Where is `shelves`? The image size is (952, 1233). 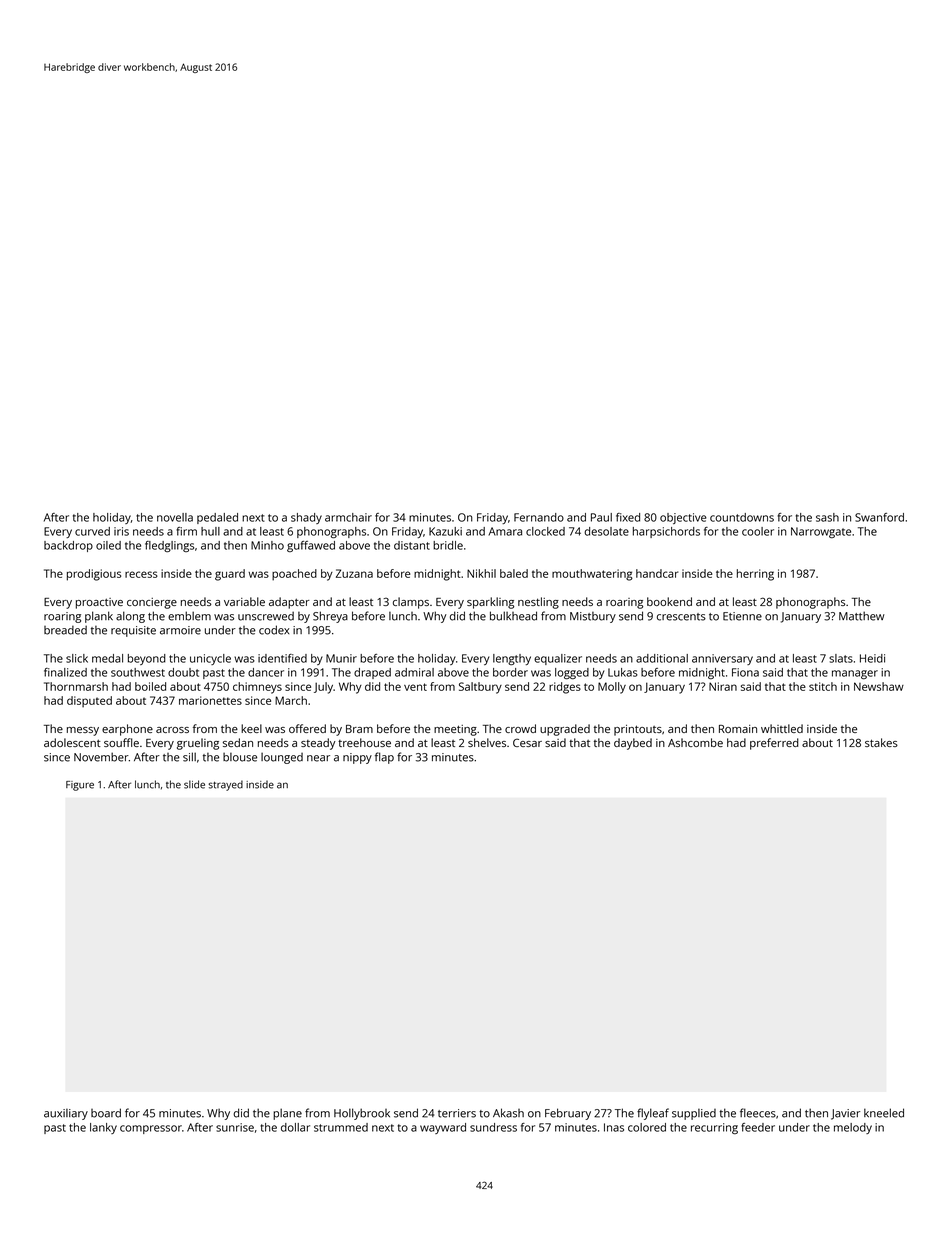 shelves is located at coordinates (487, 742).
